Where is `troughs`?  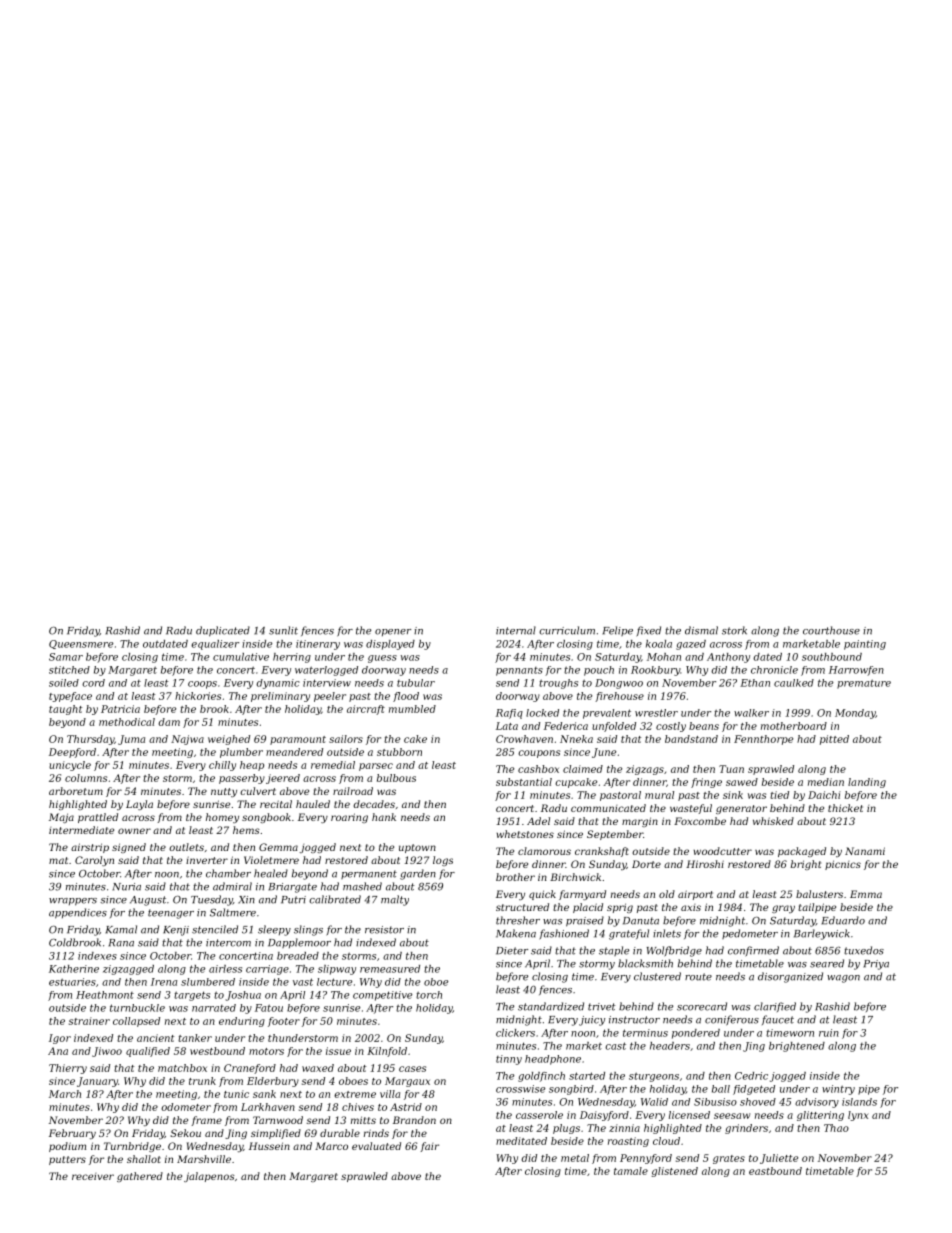
troughs is located at coordinates (558, 684).
